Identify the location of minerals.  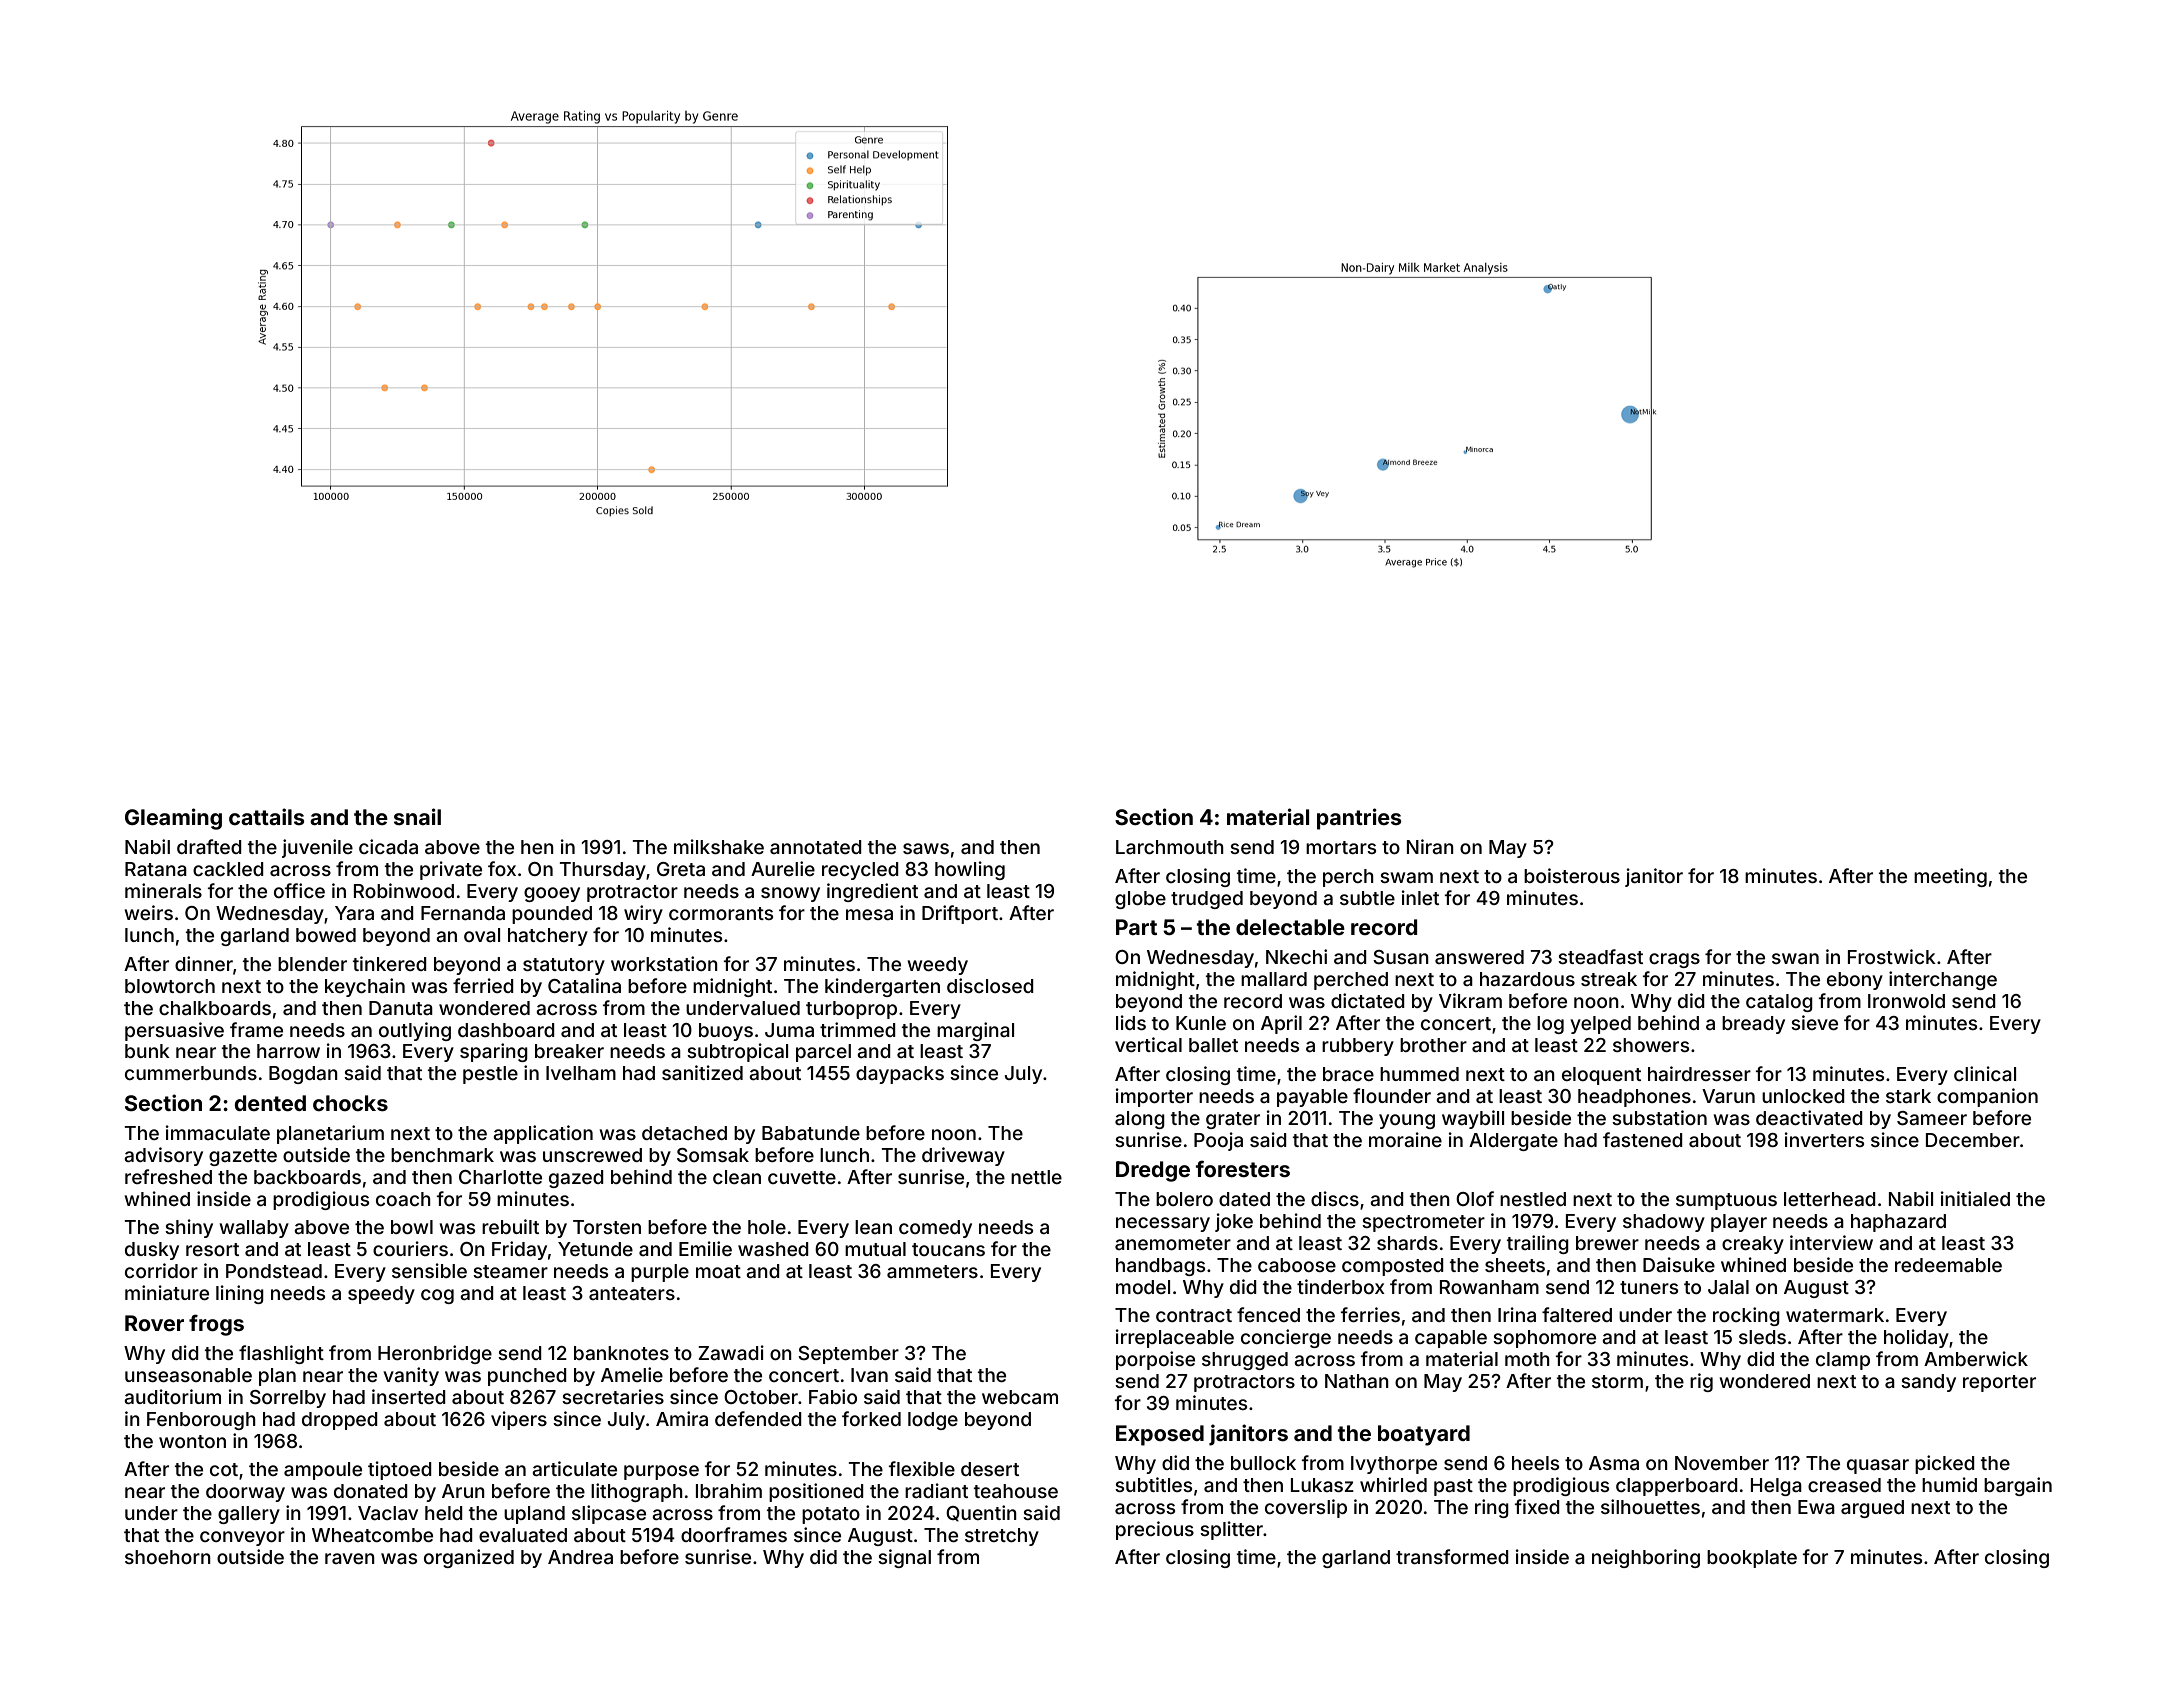
(163, 890).
